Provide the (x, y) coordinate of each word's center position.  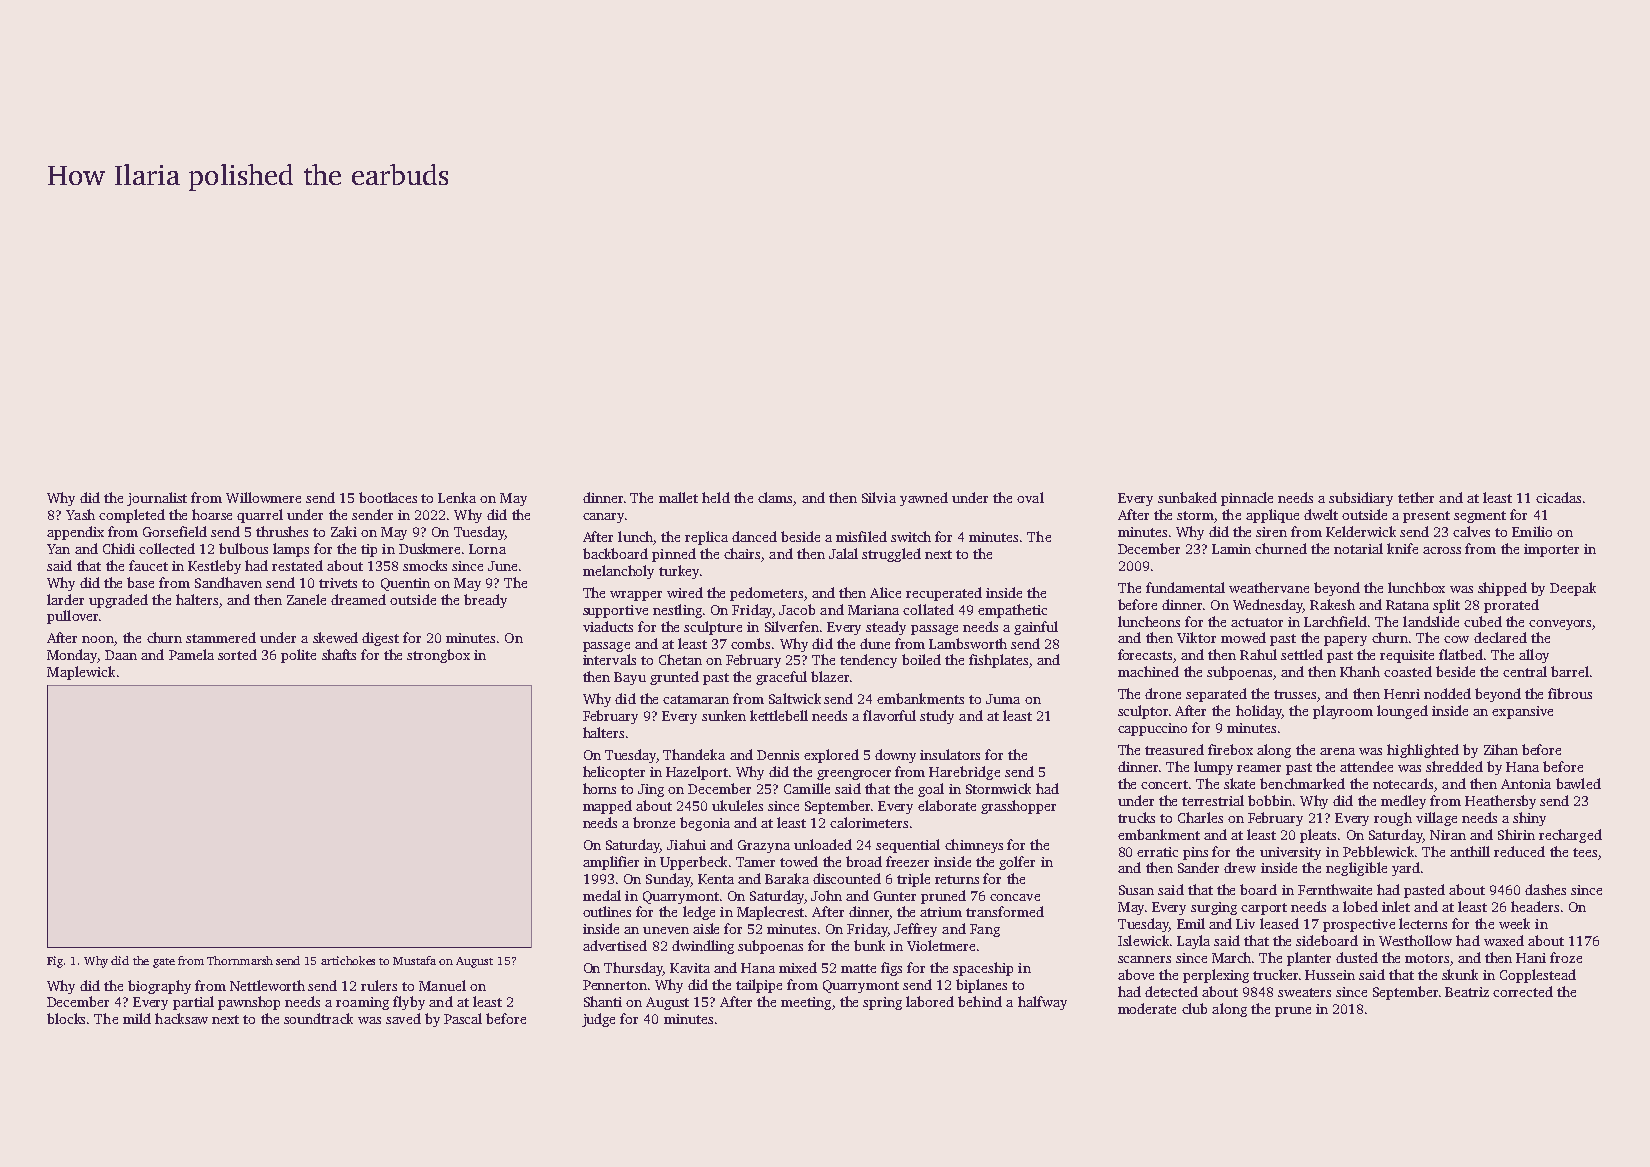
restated (297, 565)
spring (882, 1003)
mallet (678, 497)
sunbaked (1187, 497)
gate (164, 963)
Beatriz (1467, 992)
